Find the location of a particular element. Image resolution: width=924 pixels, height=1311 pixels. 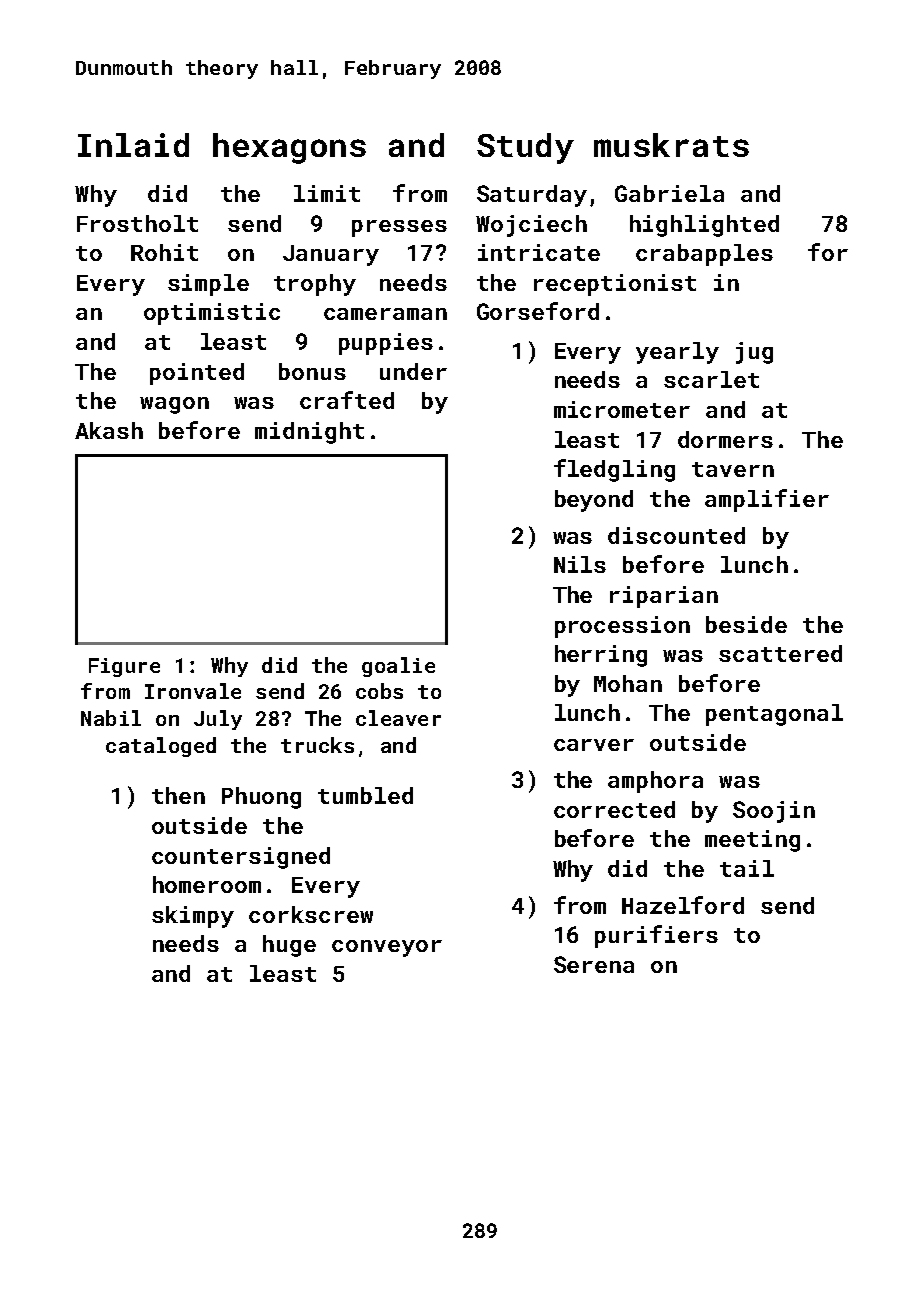

skimpy is located at coordinates (193, 917).
